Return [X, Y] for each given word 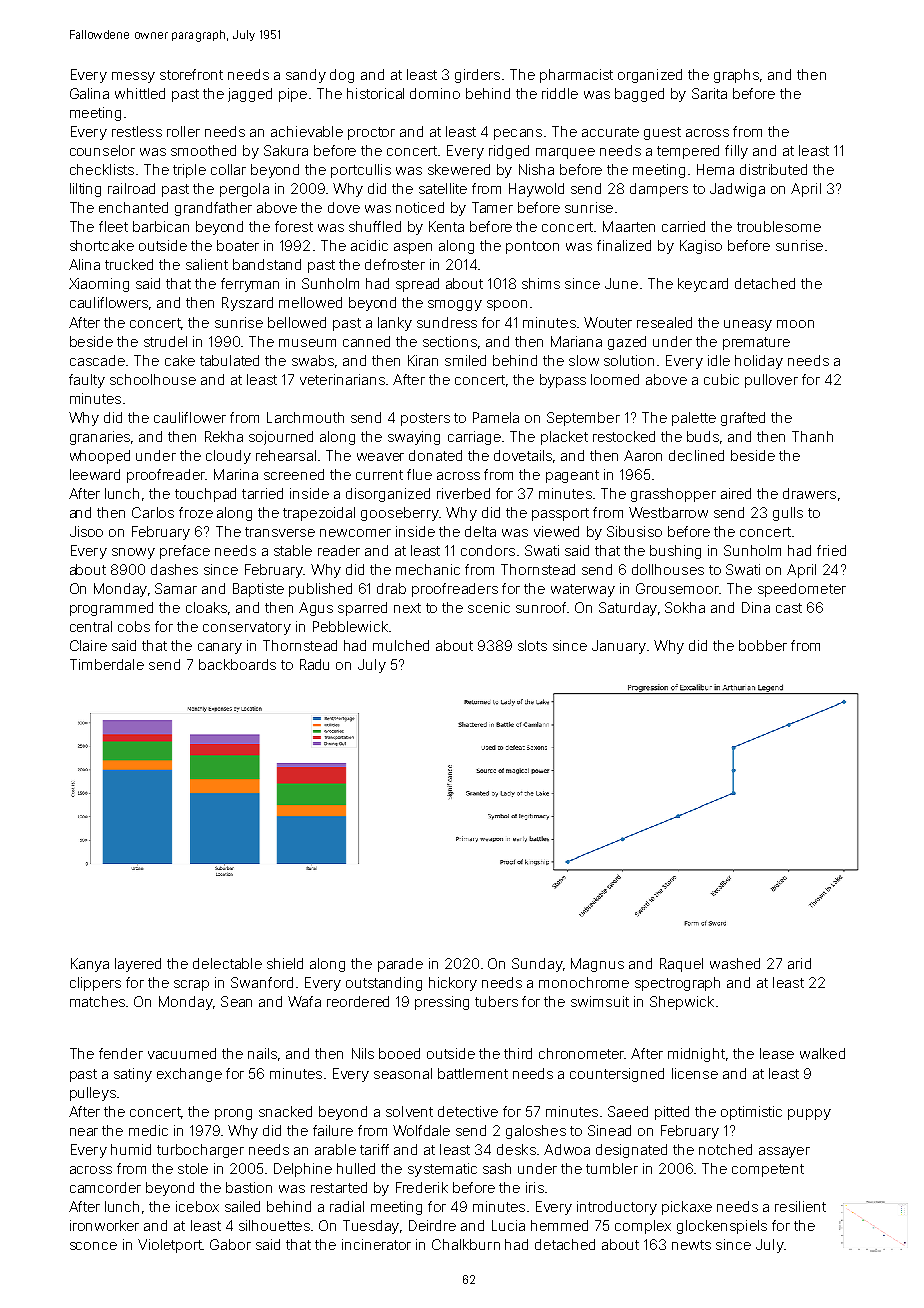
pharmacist [576, 76]
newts [691, 1245]
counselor [102, 150]
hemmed [559, 1225]
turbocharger [200, 1151]
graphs [736, 76]
